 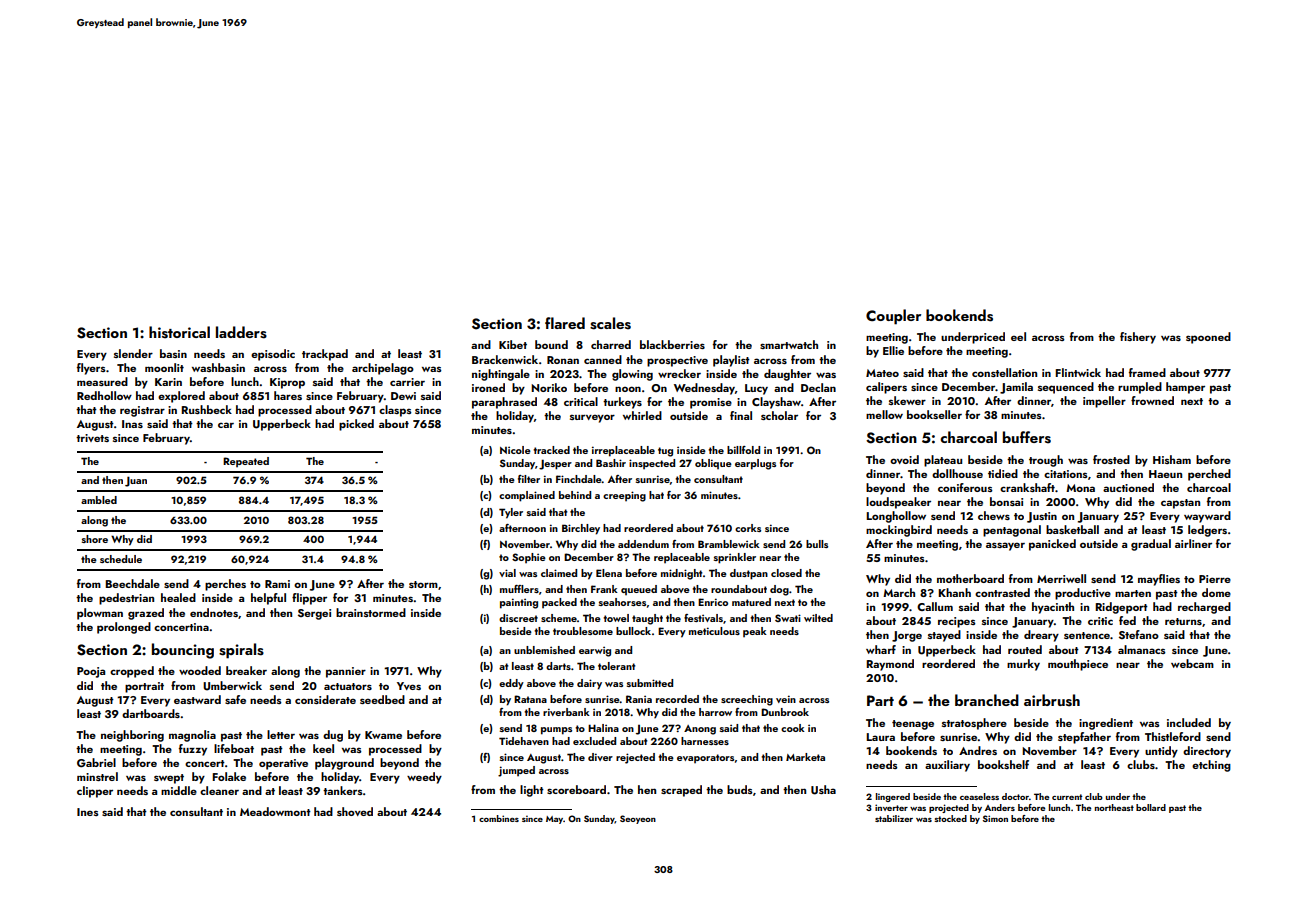 I want to click on bouncing, so click(x=183, y=651).
